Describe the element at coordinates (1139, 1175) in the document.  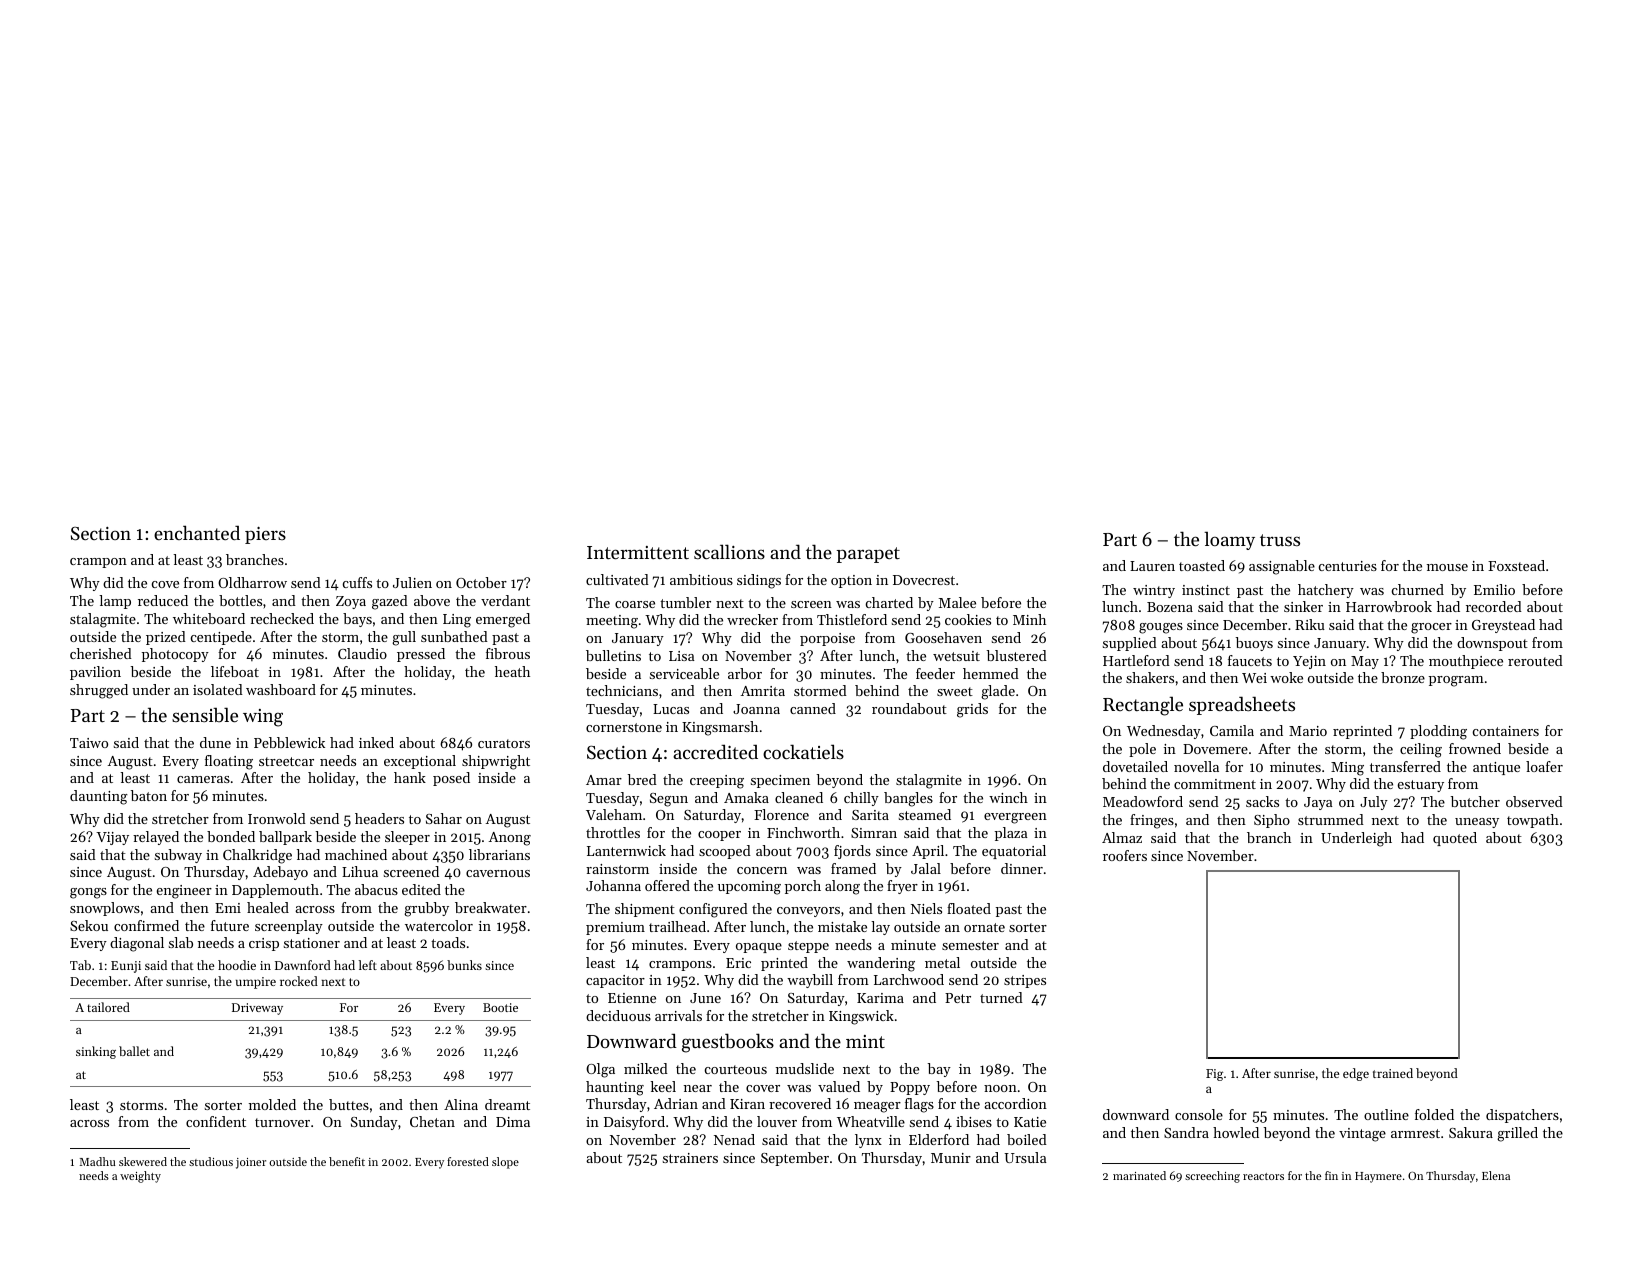
I see `marinated` at that location.
